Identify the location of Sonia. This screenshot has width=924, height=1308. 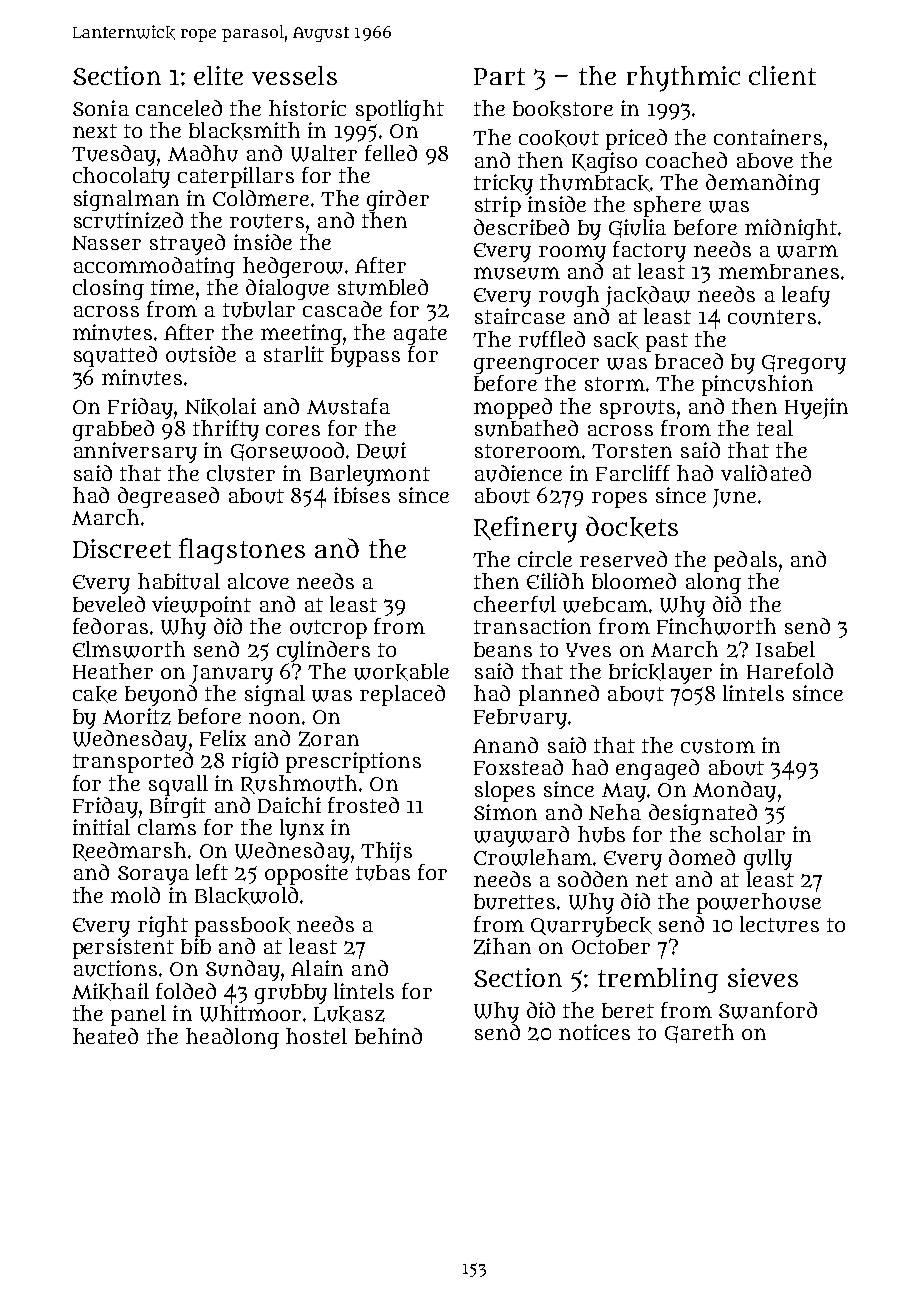
(101, 108).
